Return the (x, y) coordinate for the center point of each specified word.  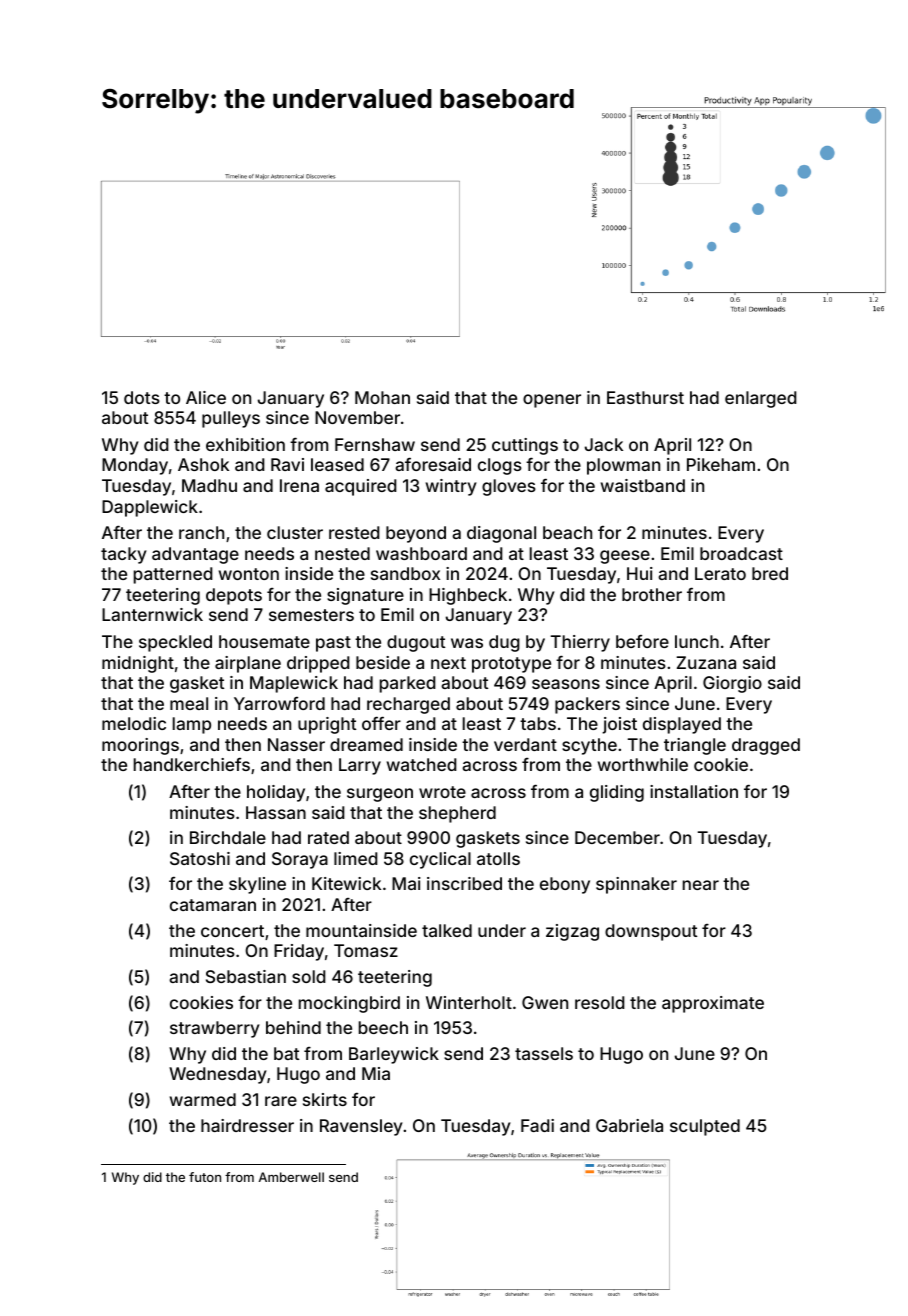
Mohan (382, 397)
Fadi (537, 1125)
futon (205, 1177)
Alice (206, 397)
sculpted (705, 1127)
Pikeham (721, 464)
